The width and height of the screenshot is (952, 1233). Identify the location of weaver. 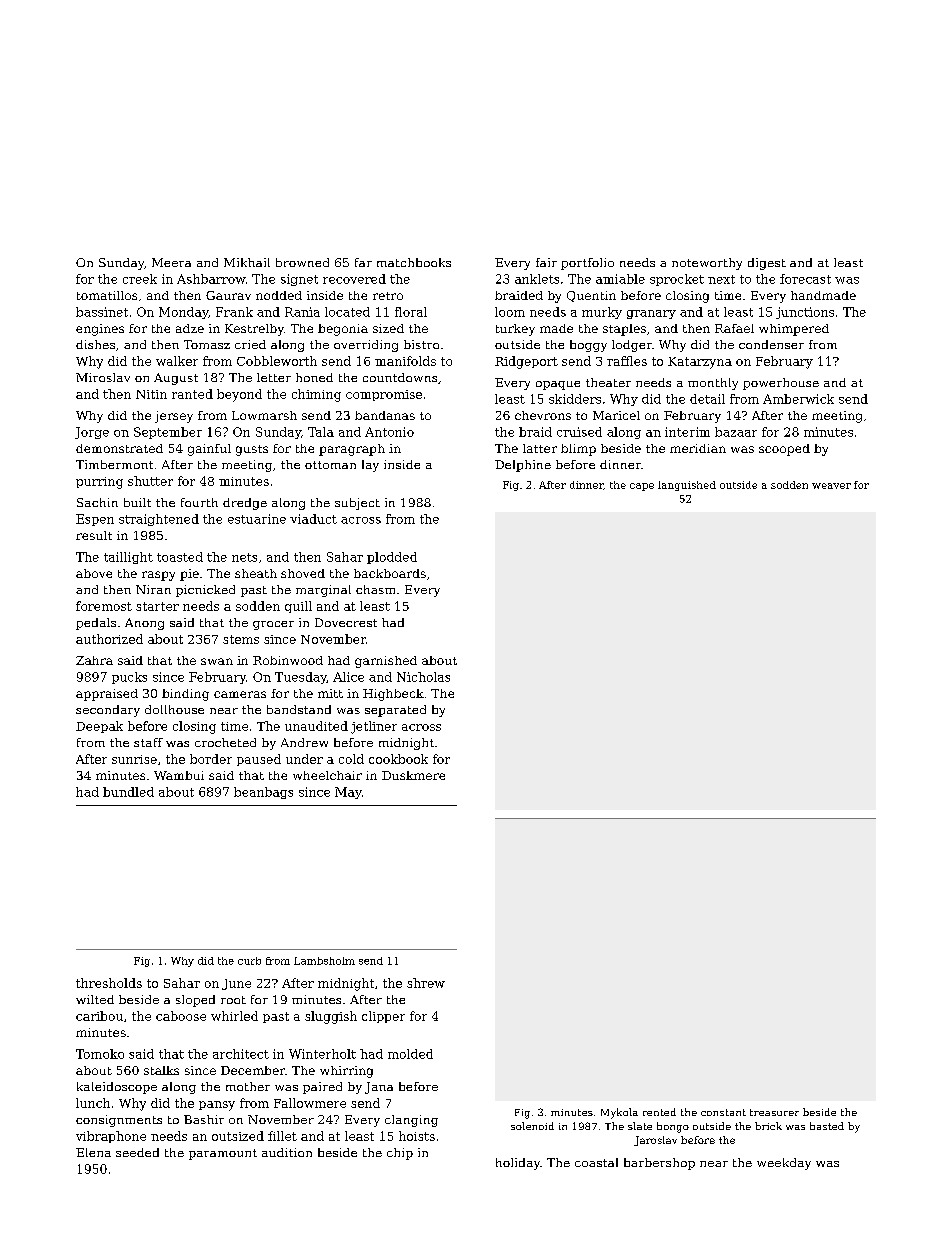
(831, 486).
